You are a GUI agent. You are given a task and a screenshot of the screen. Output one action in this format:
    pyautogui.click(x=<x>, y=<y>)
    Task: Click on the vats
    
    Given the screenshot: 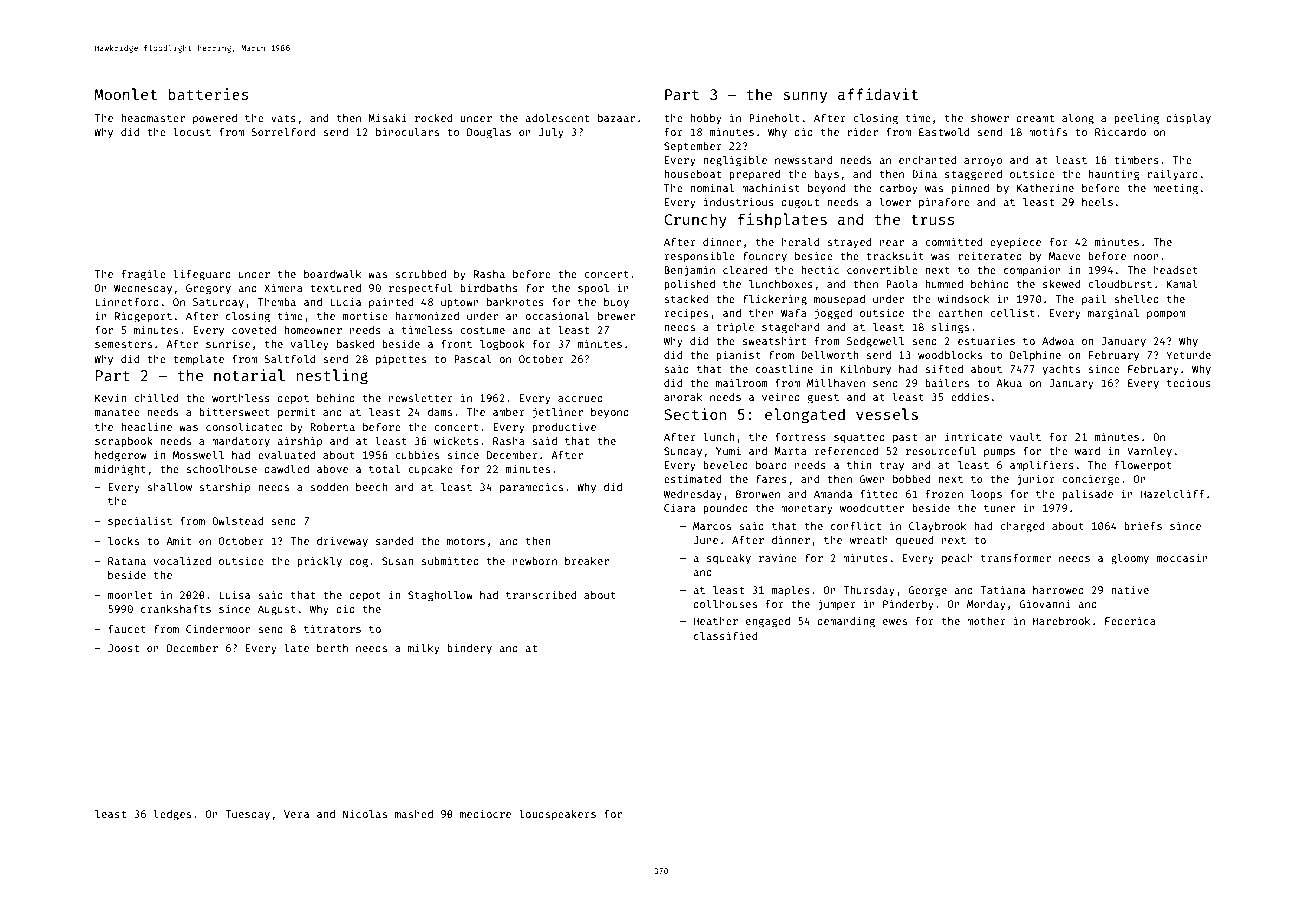 What is the action you would take?
    pyautogui.click(x=283, y=118)
